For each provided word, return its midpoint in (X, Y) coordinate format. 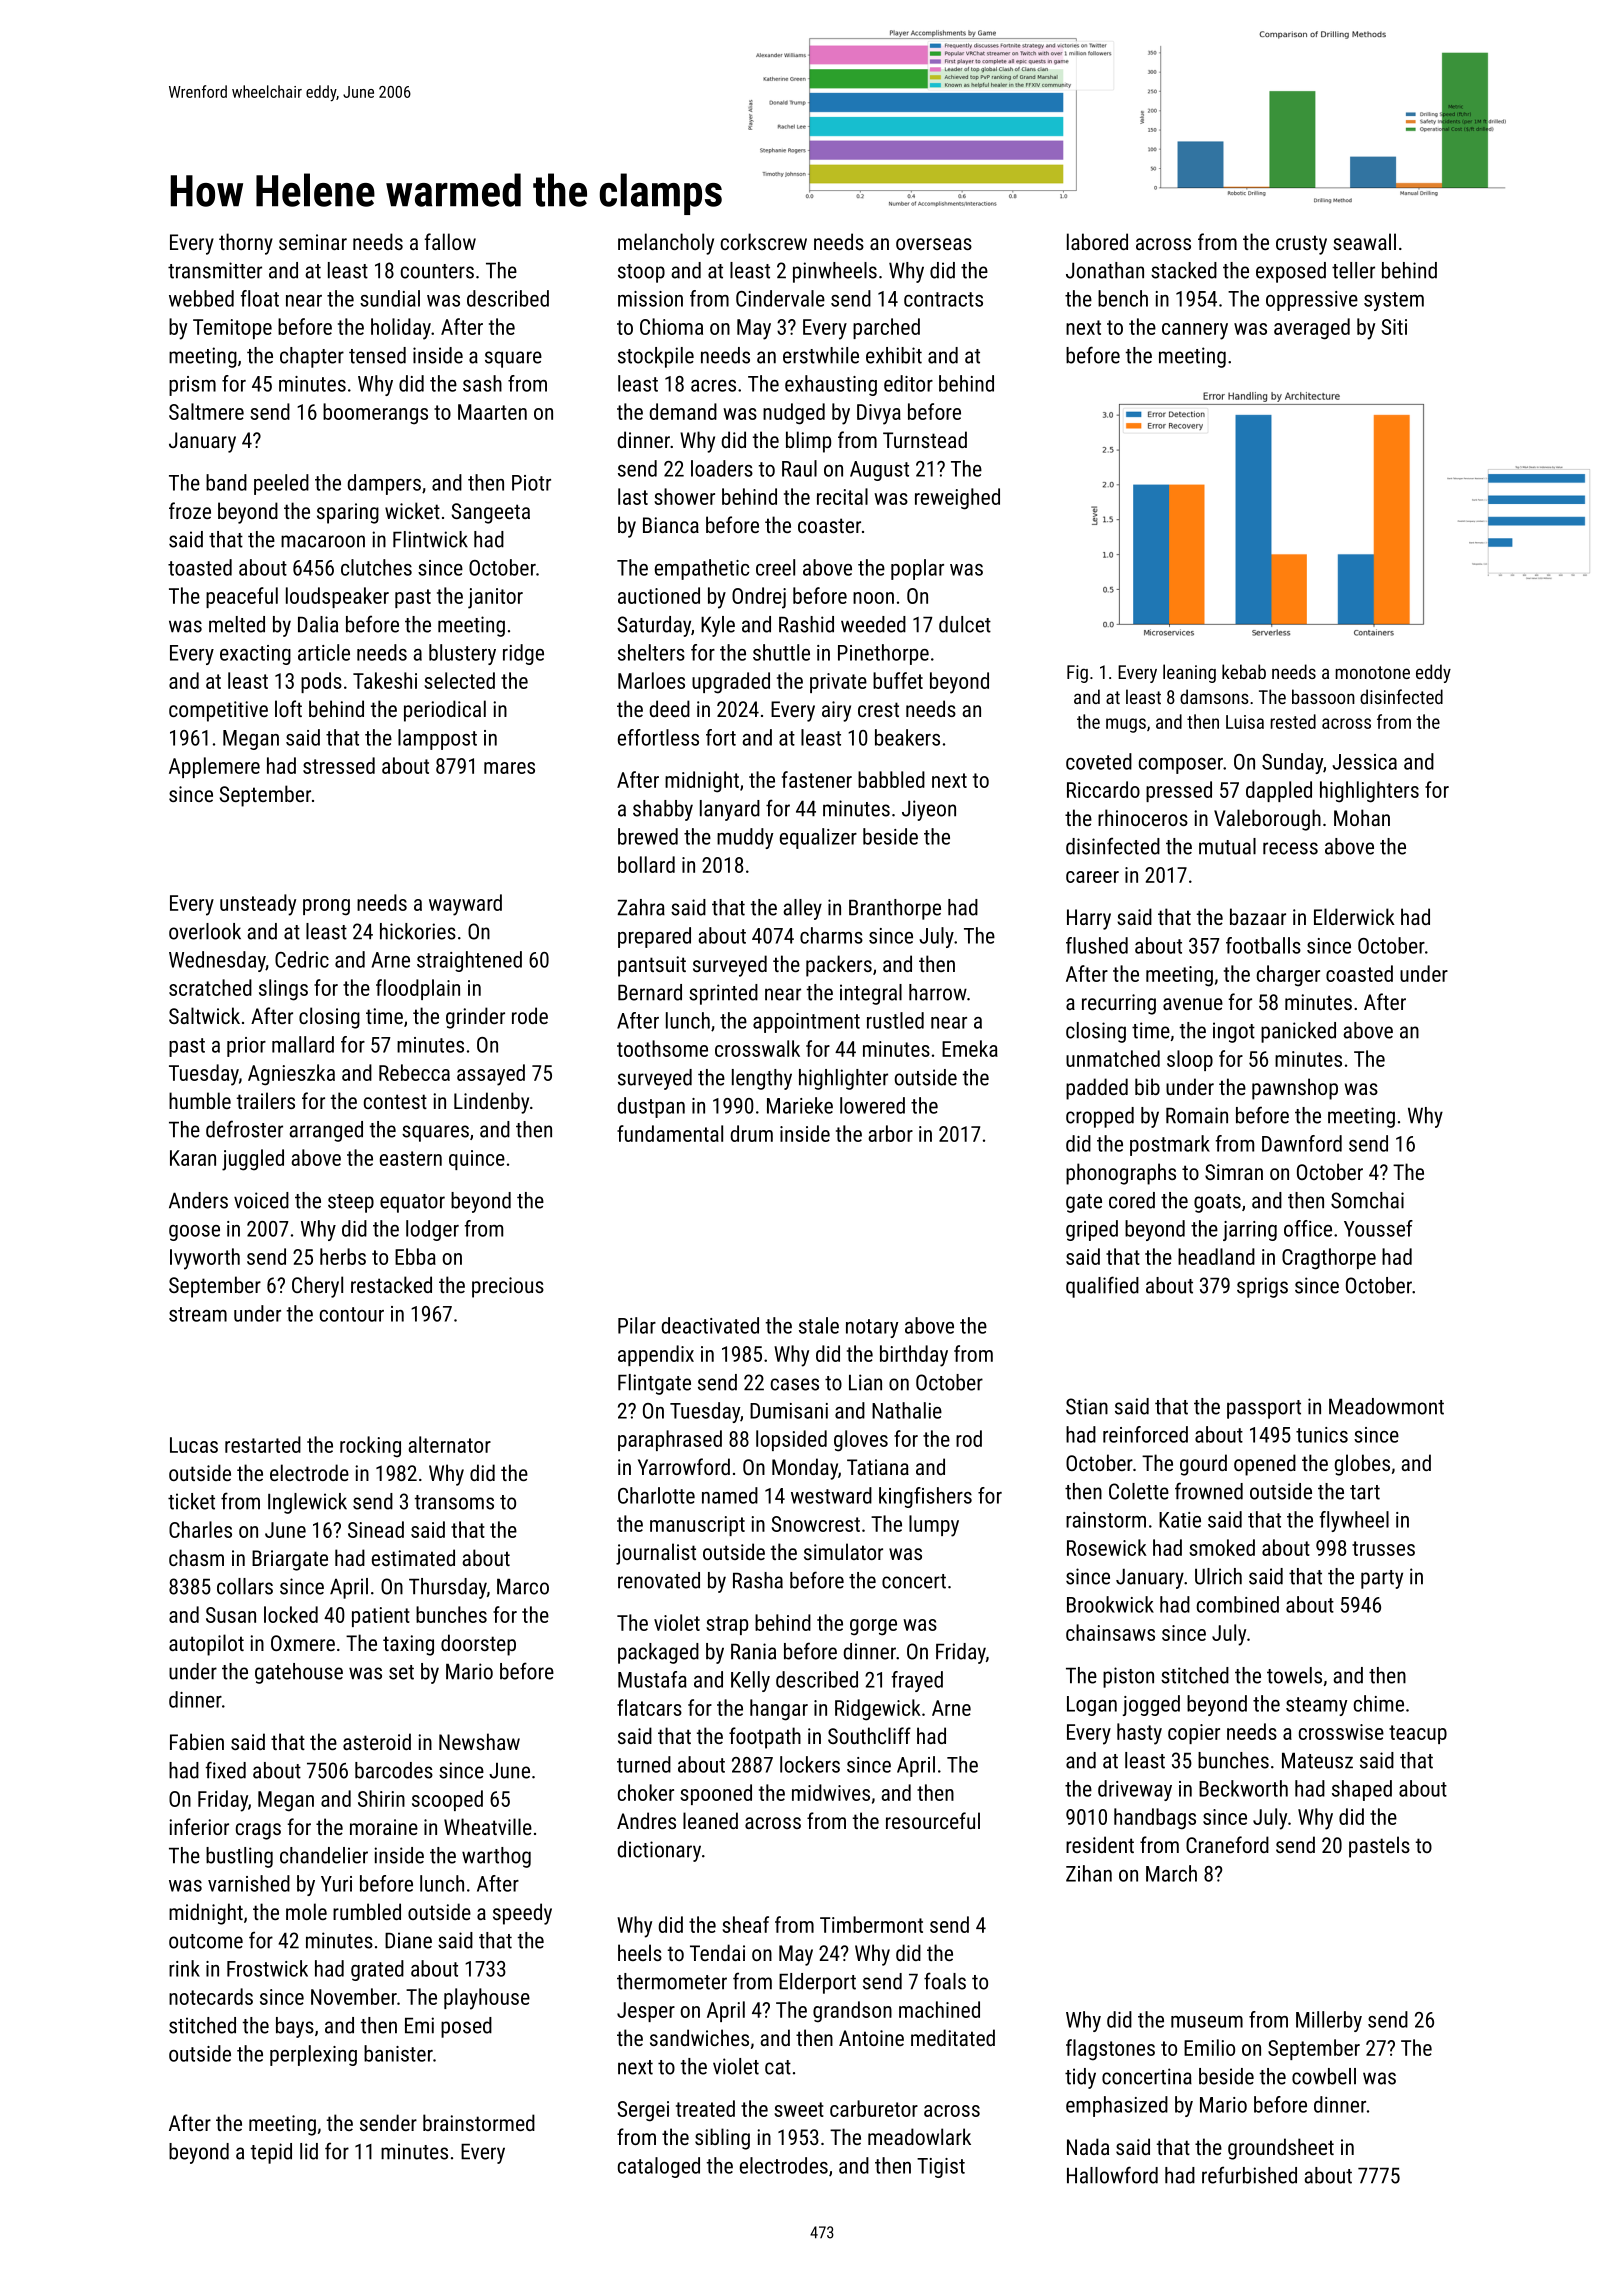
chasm (196, 1557)
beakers (907, 737)
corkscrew (764, 241)
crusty (1301, 245)
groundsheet (1281, 2149)
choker (646, 1792)
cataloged (659, 2167)
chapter (312, 357)
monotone (1372, 672)
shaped (1362, 1790)
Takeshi (385, 680)
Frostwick (267, 1968)
